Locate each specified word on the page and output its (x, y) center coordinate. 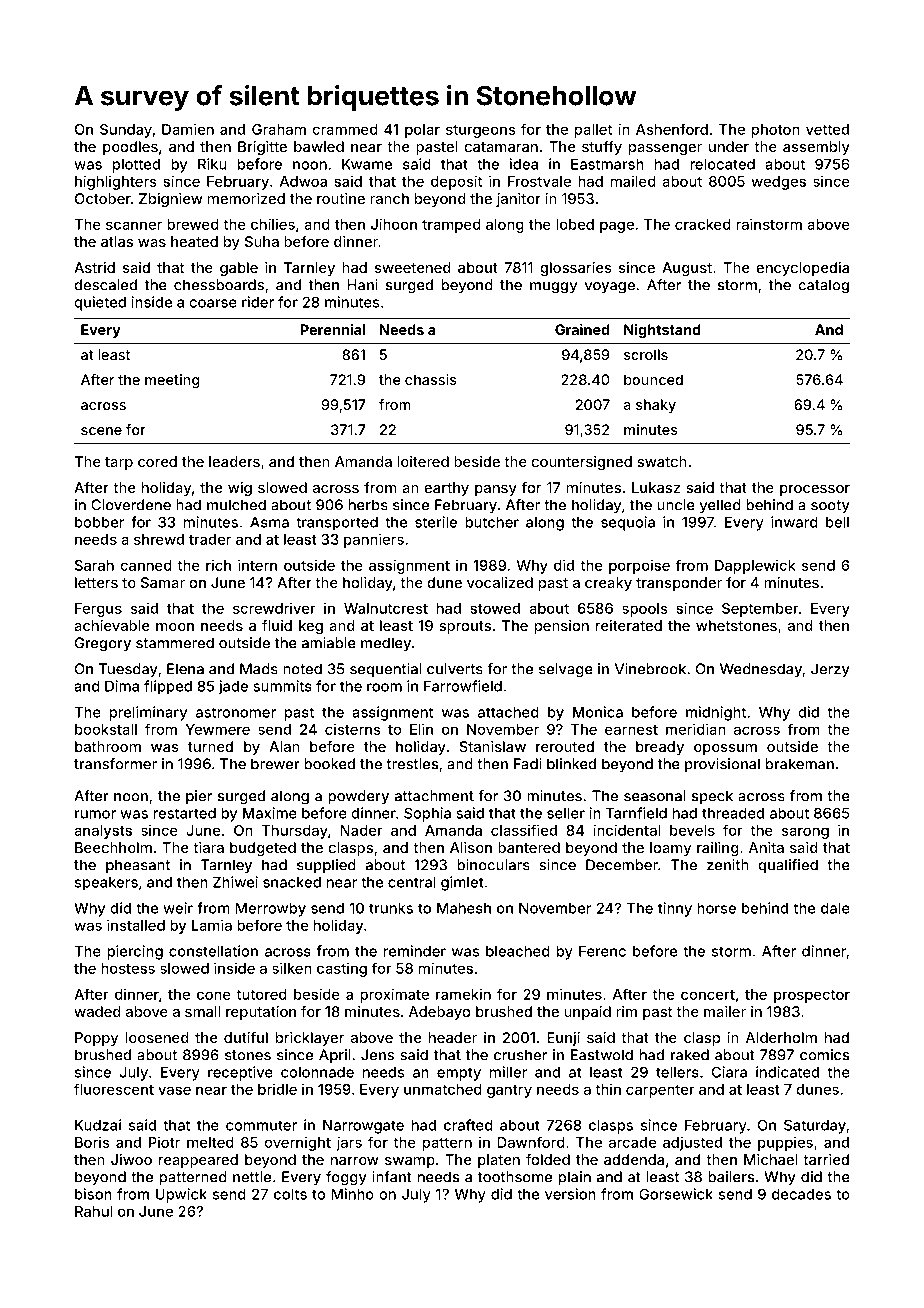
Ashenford (672, 129)
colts (290, 1194)
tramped (451, 226)
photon (776, 131)
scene (101, 431)
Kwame (367, 164)
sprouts (465, 627)
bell (837, 522)
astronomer (236, 712)
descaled (105, 285)
